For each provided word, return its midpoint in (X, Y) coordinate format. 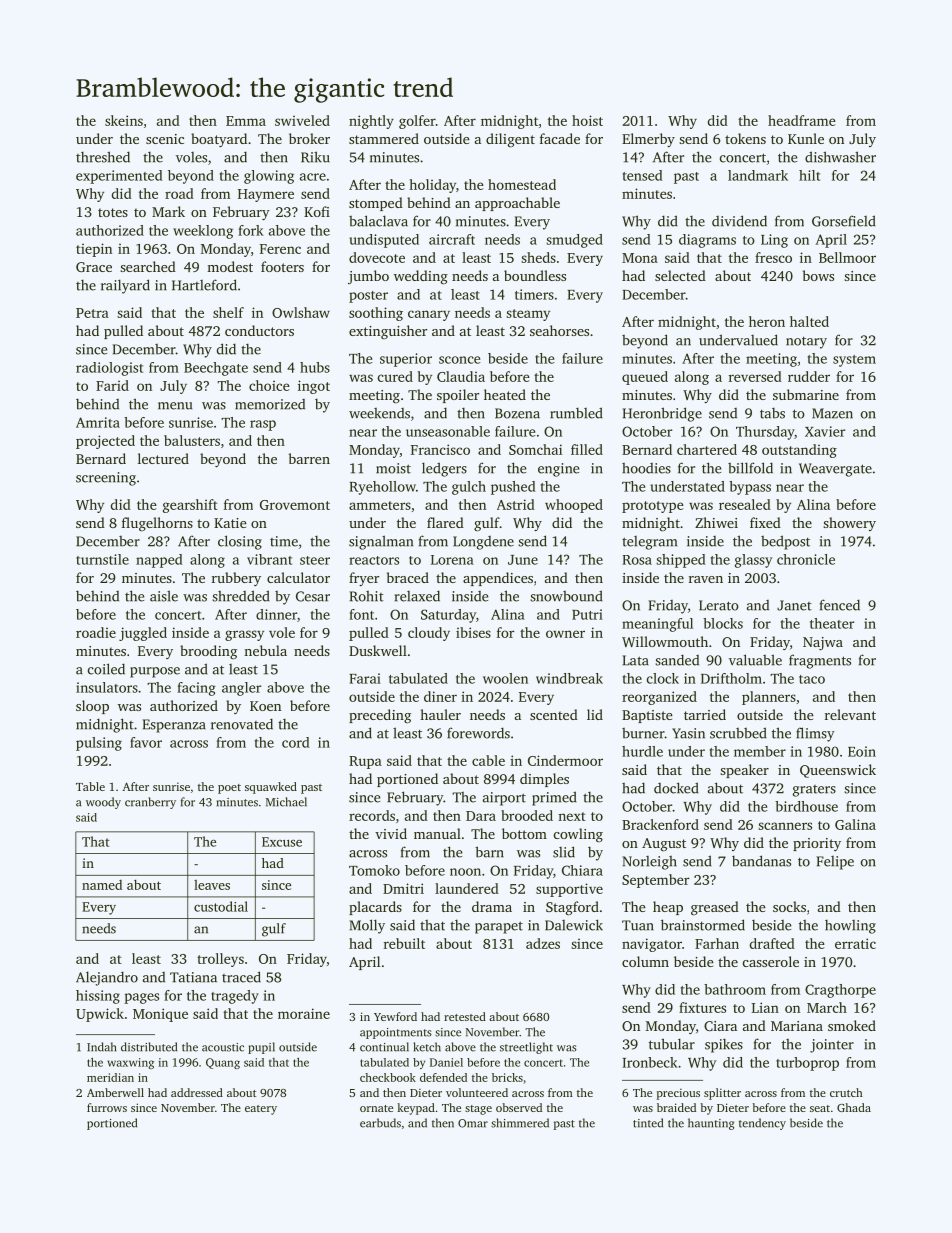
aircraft (452, 239)
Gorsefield (844, 221)
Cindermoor (565, 760)
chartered (707, 449)
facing (196, 689)
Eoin (862, 751)
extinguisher (388, 332)
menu (175, 406)
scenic (165, 139)
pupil (261, 1048)
